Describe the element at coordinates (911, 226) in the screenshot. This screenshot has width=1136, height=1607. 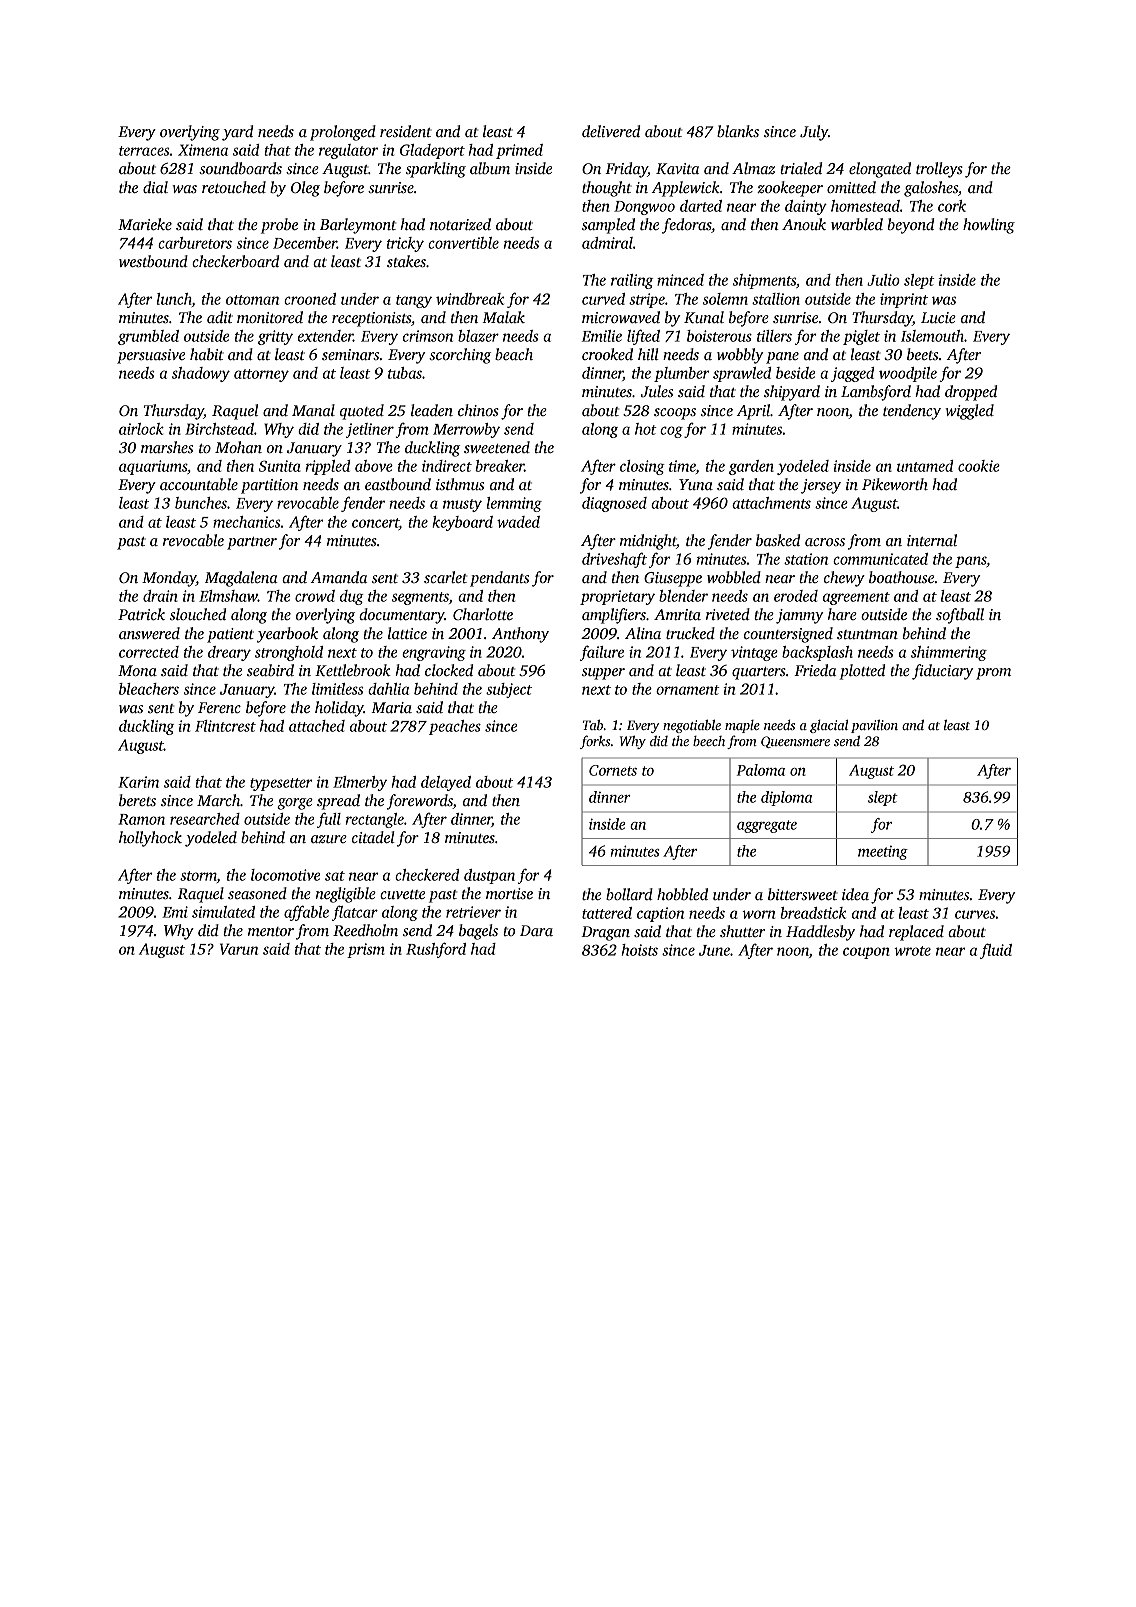
I see `beyond` at that location.
